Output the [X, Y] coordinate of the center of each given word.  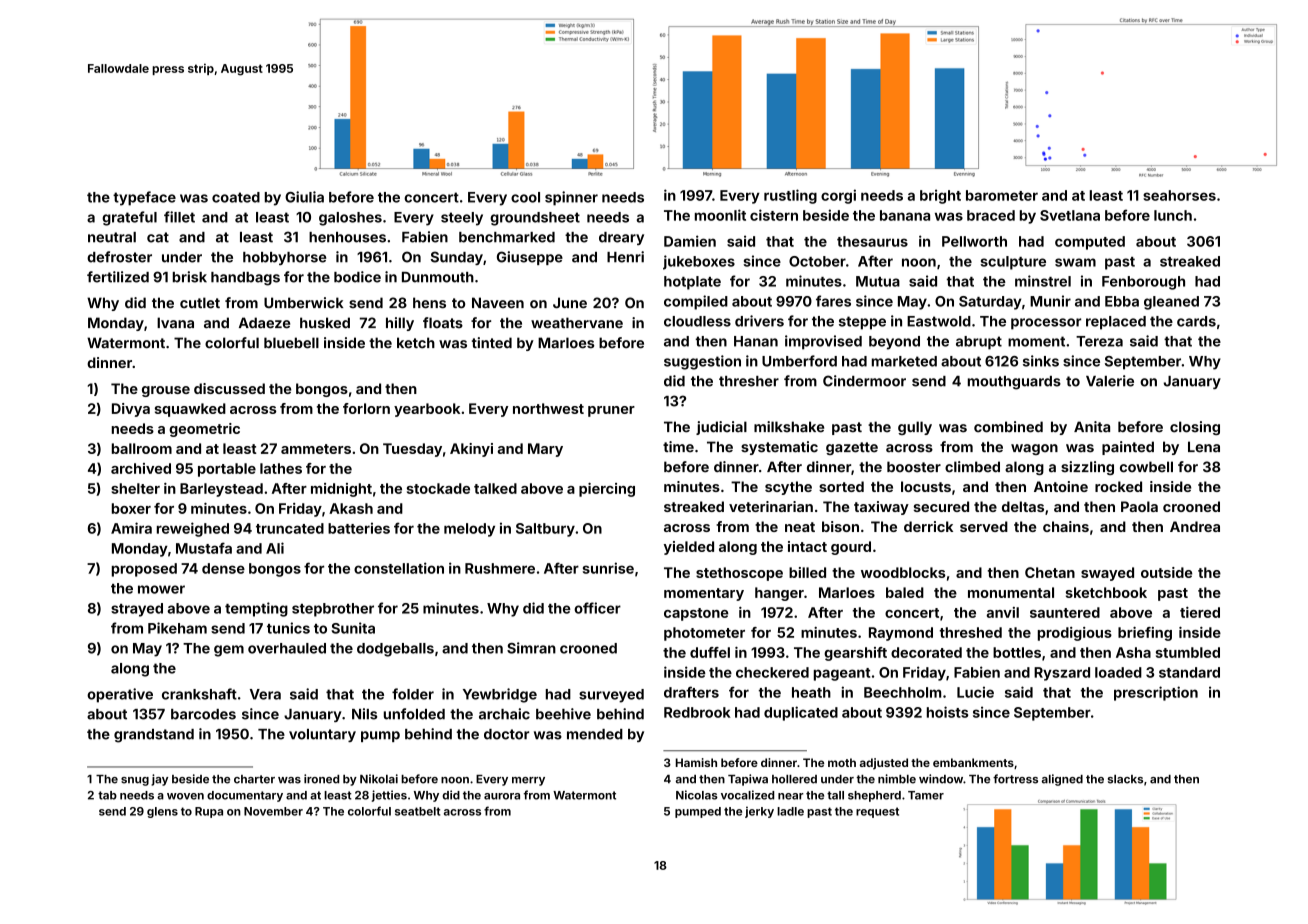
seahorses [1179, 195]
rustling [790, 196]
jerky [759, 812]
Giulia [304, 197]
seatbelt [417, 811]
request [877, 812]
